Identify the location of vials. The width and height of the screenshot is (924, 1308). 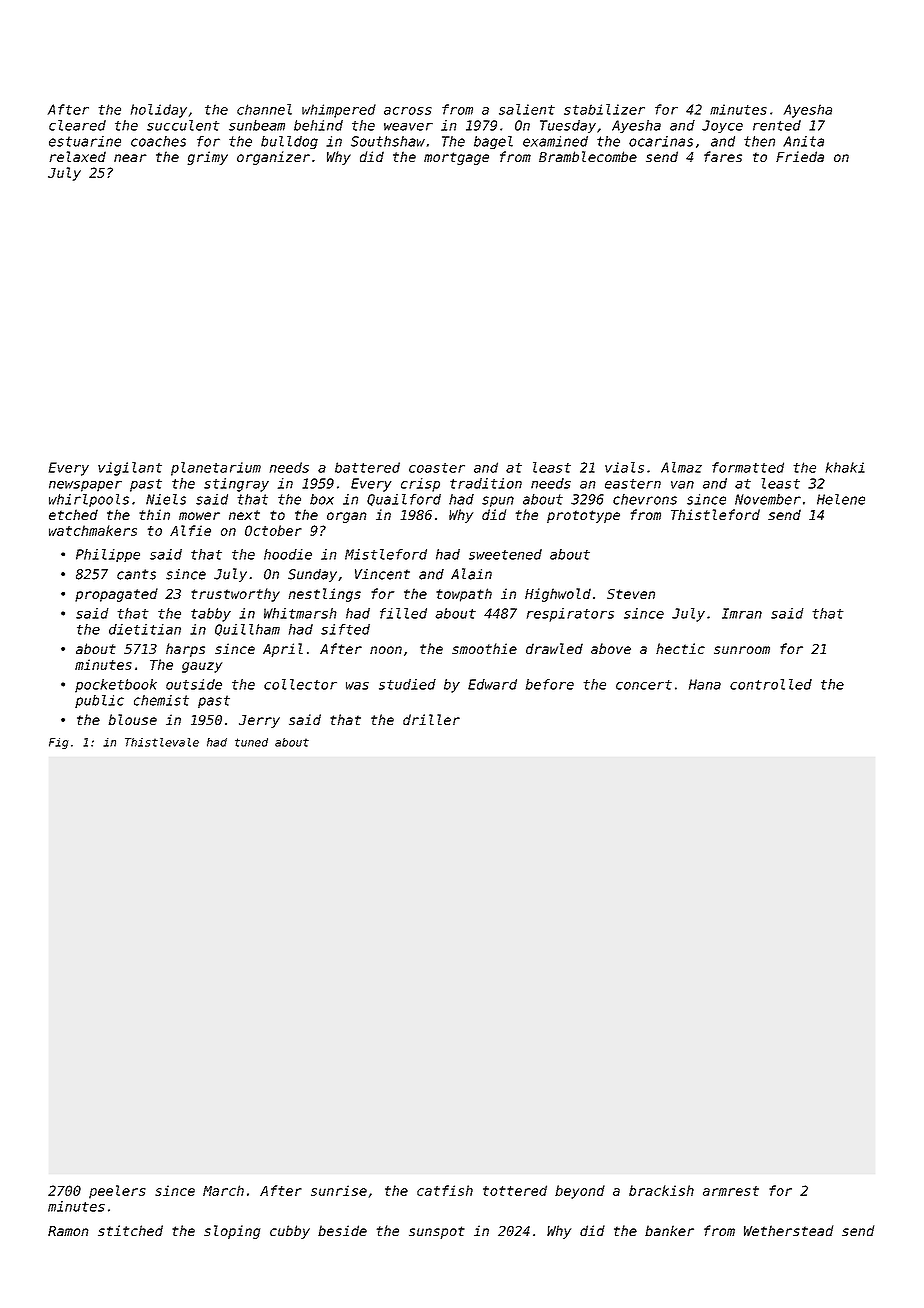
(624, 467).
